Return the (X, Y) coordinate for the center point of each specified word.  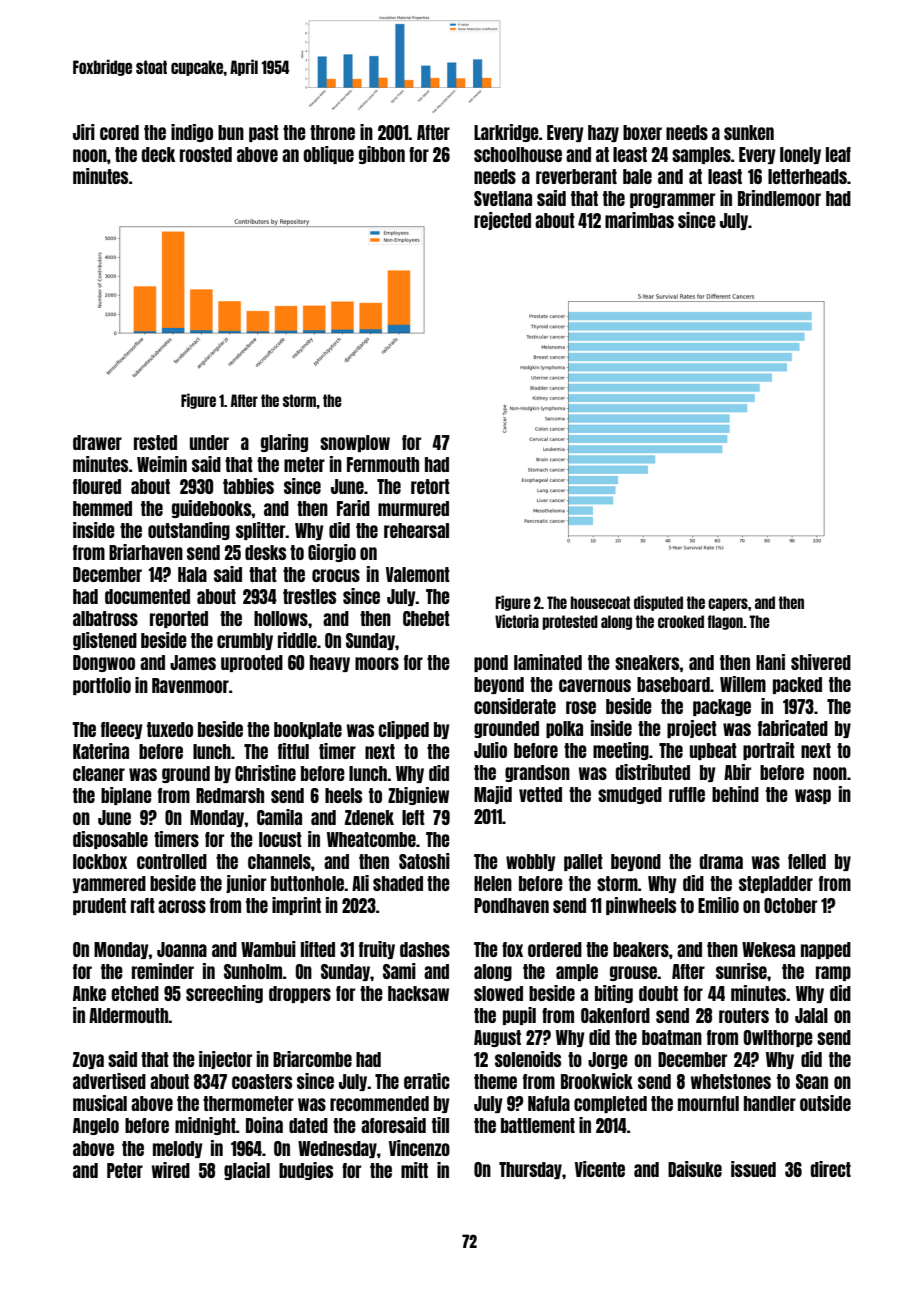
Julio (490, 750)
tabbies (248, 486)
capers (728, 604)
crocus (336, 575)
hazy (603, 133)
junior (246, 884)
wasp (813, 796)
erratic (427, 1081)
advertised (109, 1081)
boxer (642, 132)
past (264, 133)
